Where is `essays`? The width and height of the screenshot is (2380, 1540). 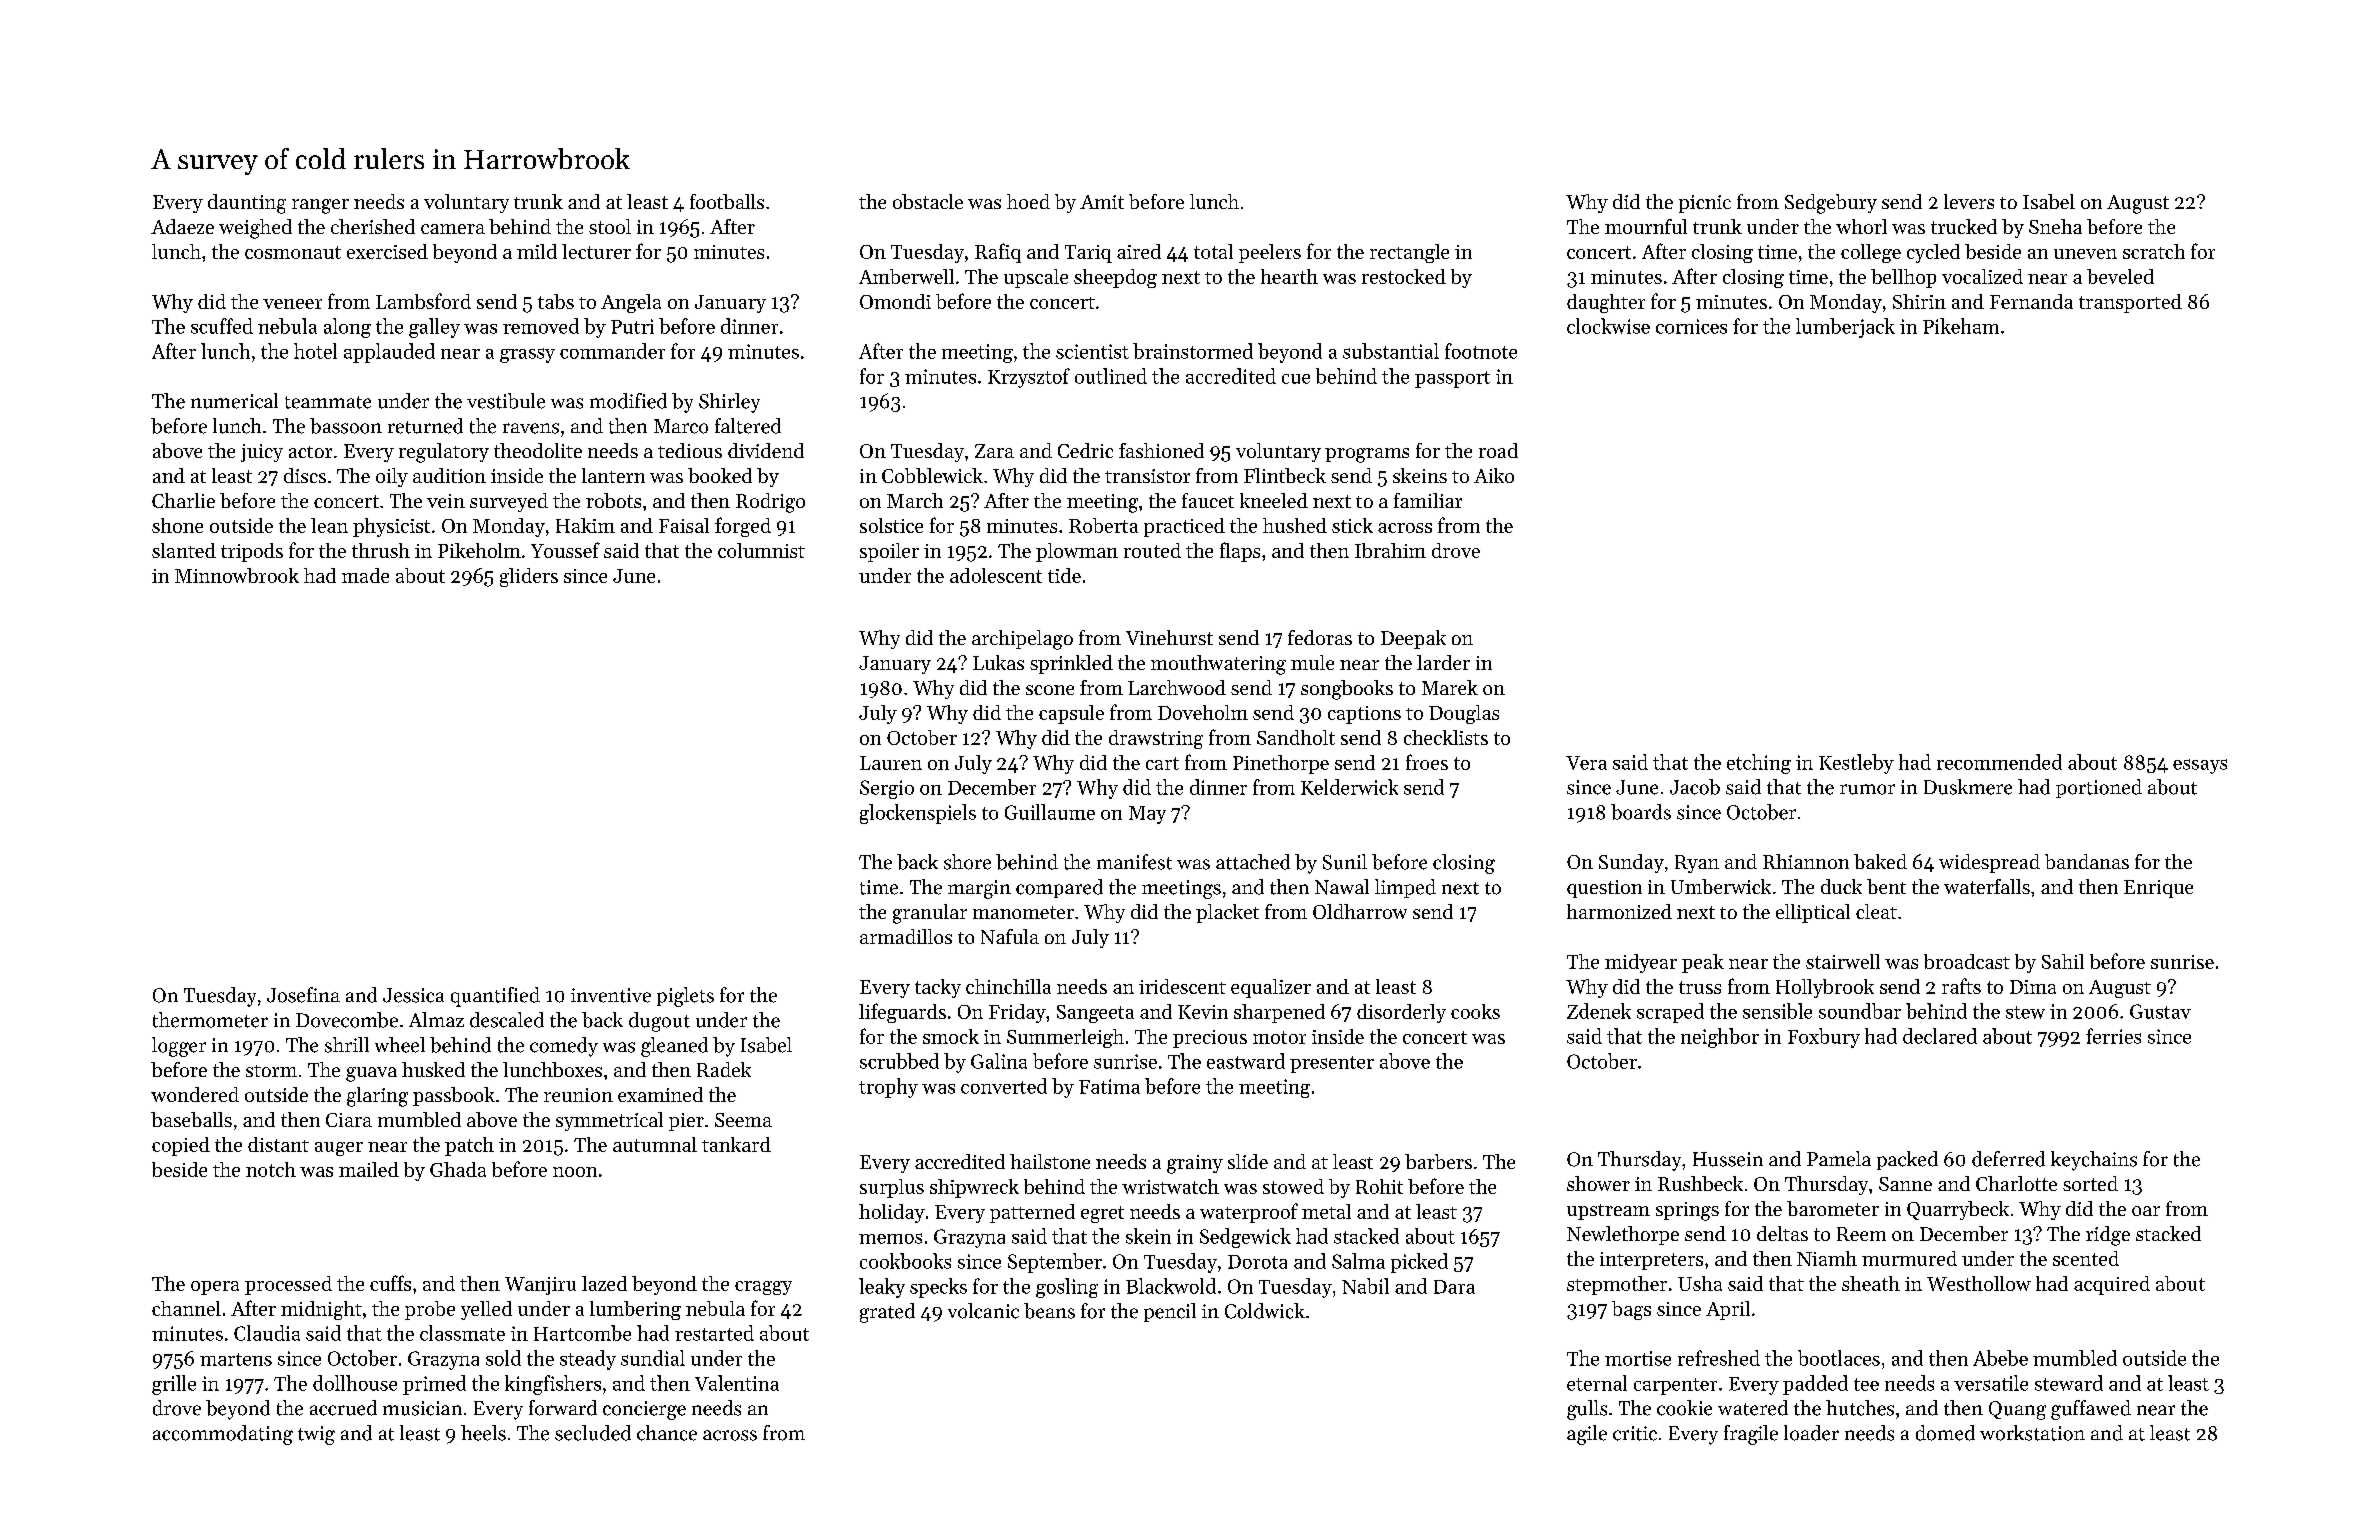 essays is located at coordinates (2200, 766).
